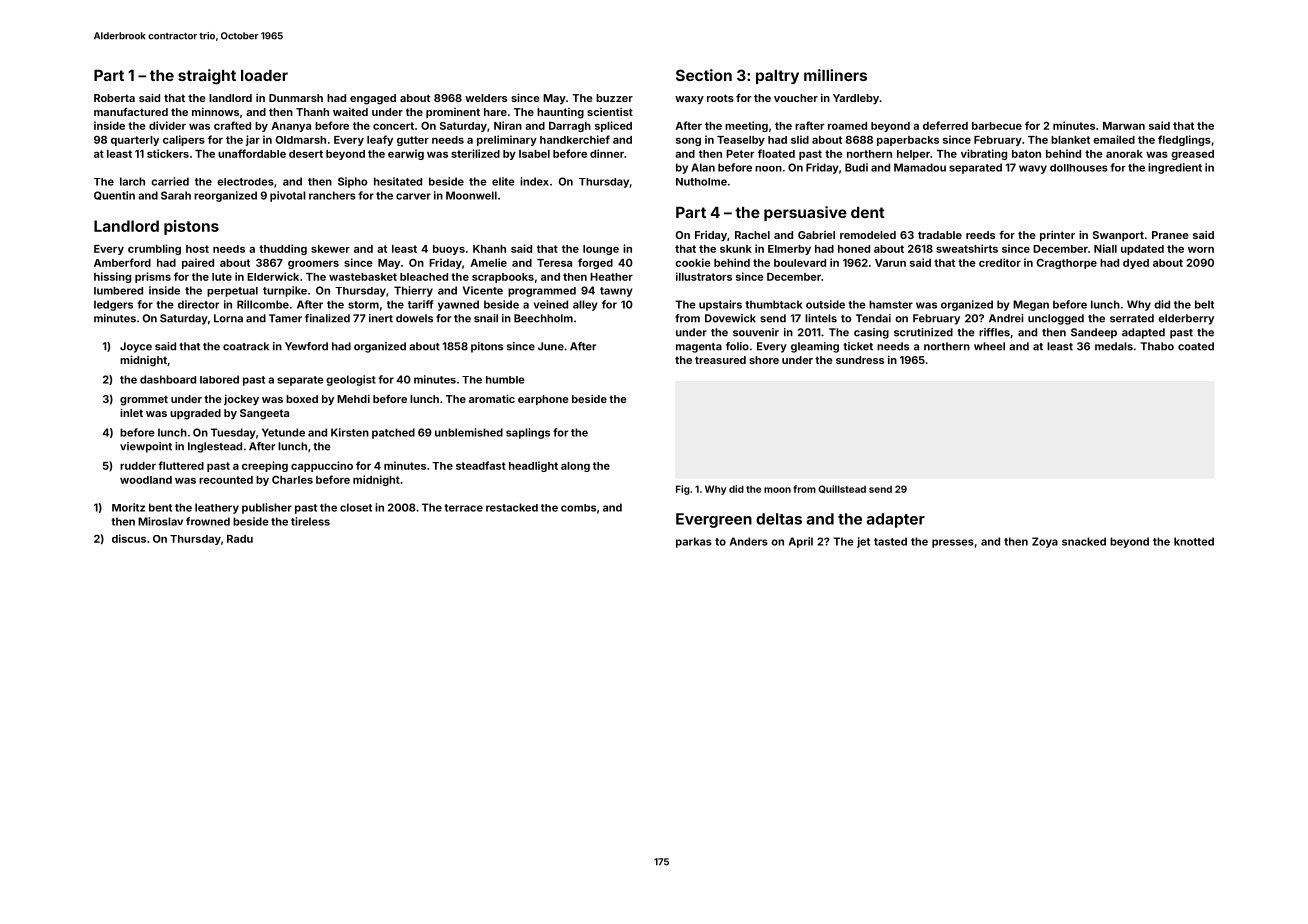 Image resolution: width=1308 pixels, height=924 pixels. What do you see at coordinates (989, 346) in the screenshot?
I see `wheel` at bounding box center [989, 346].
